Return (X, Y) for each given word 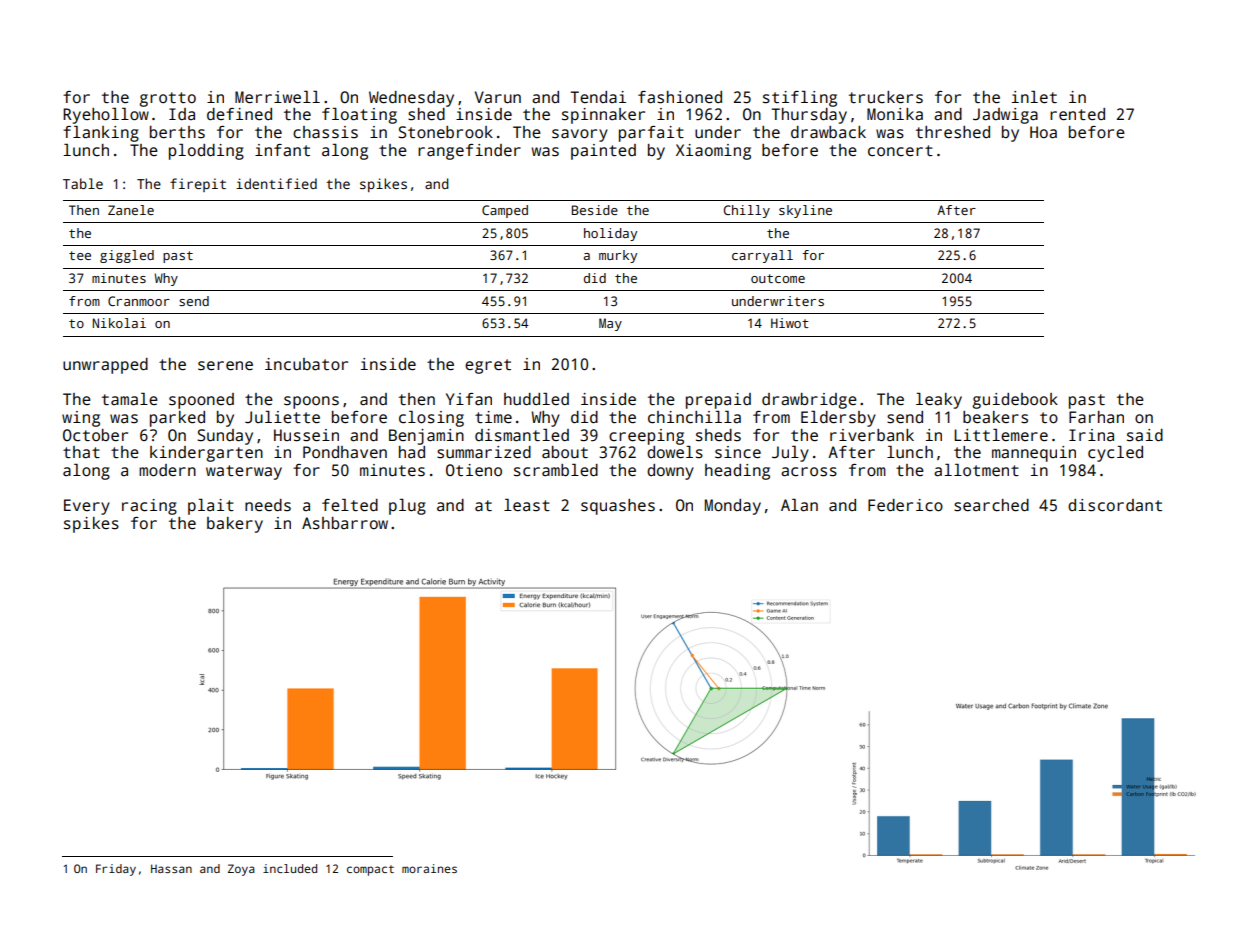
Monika (895, 114)
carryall (762, 256)
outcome (778, 278)
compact (370, 870)
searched (991, 505)
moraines (429, 868)
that (81, 452)
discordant (1115, 505)
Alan (799, 505)
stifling (800, 99)
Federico (905, 505)
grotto (167, 99)
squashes (618, 507)
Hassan (171, 868)
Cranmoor (139, 301)
